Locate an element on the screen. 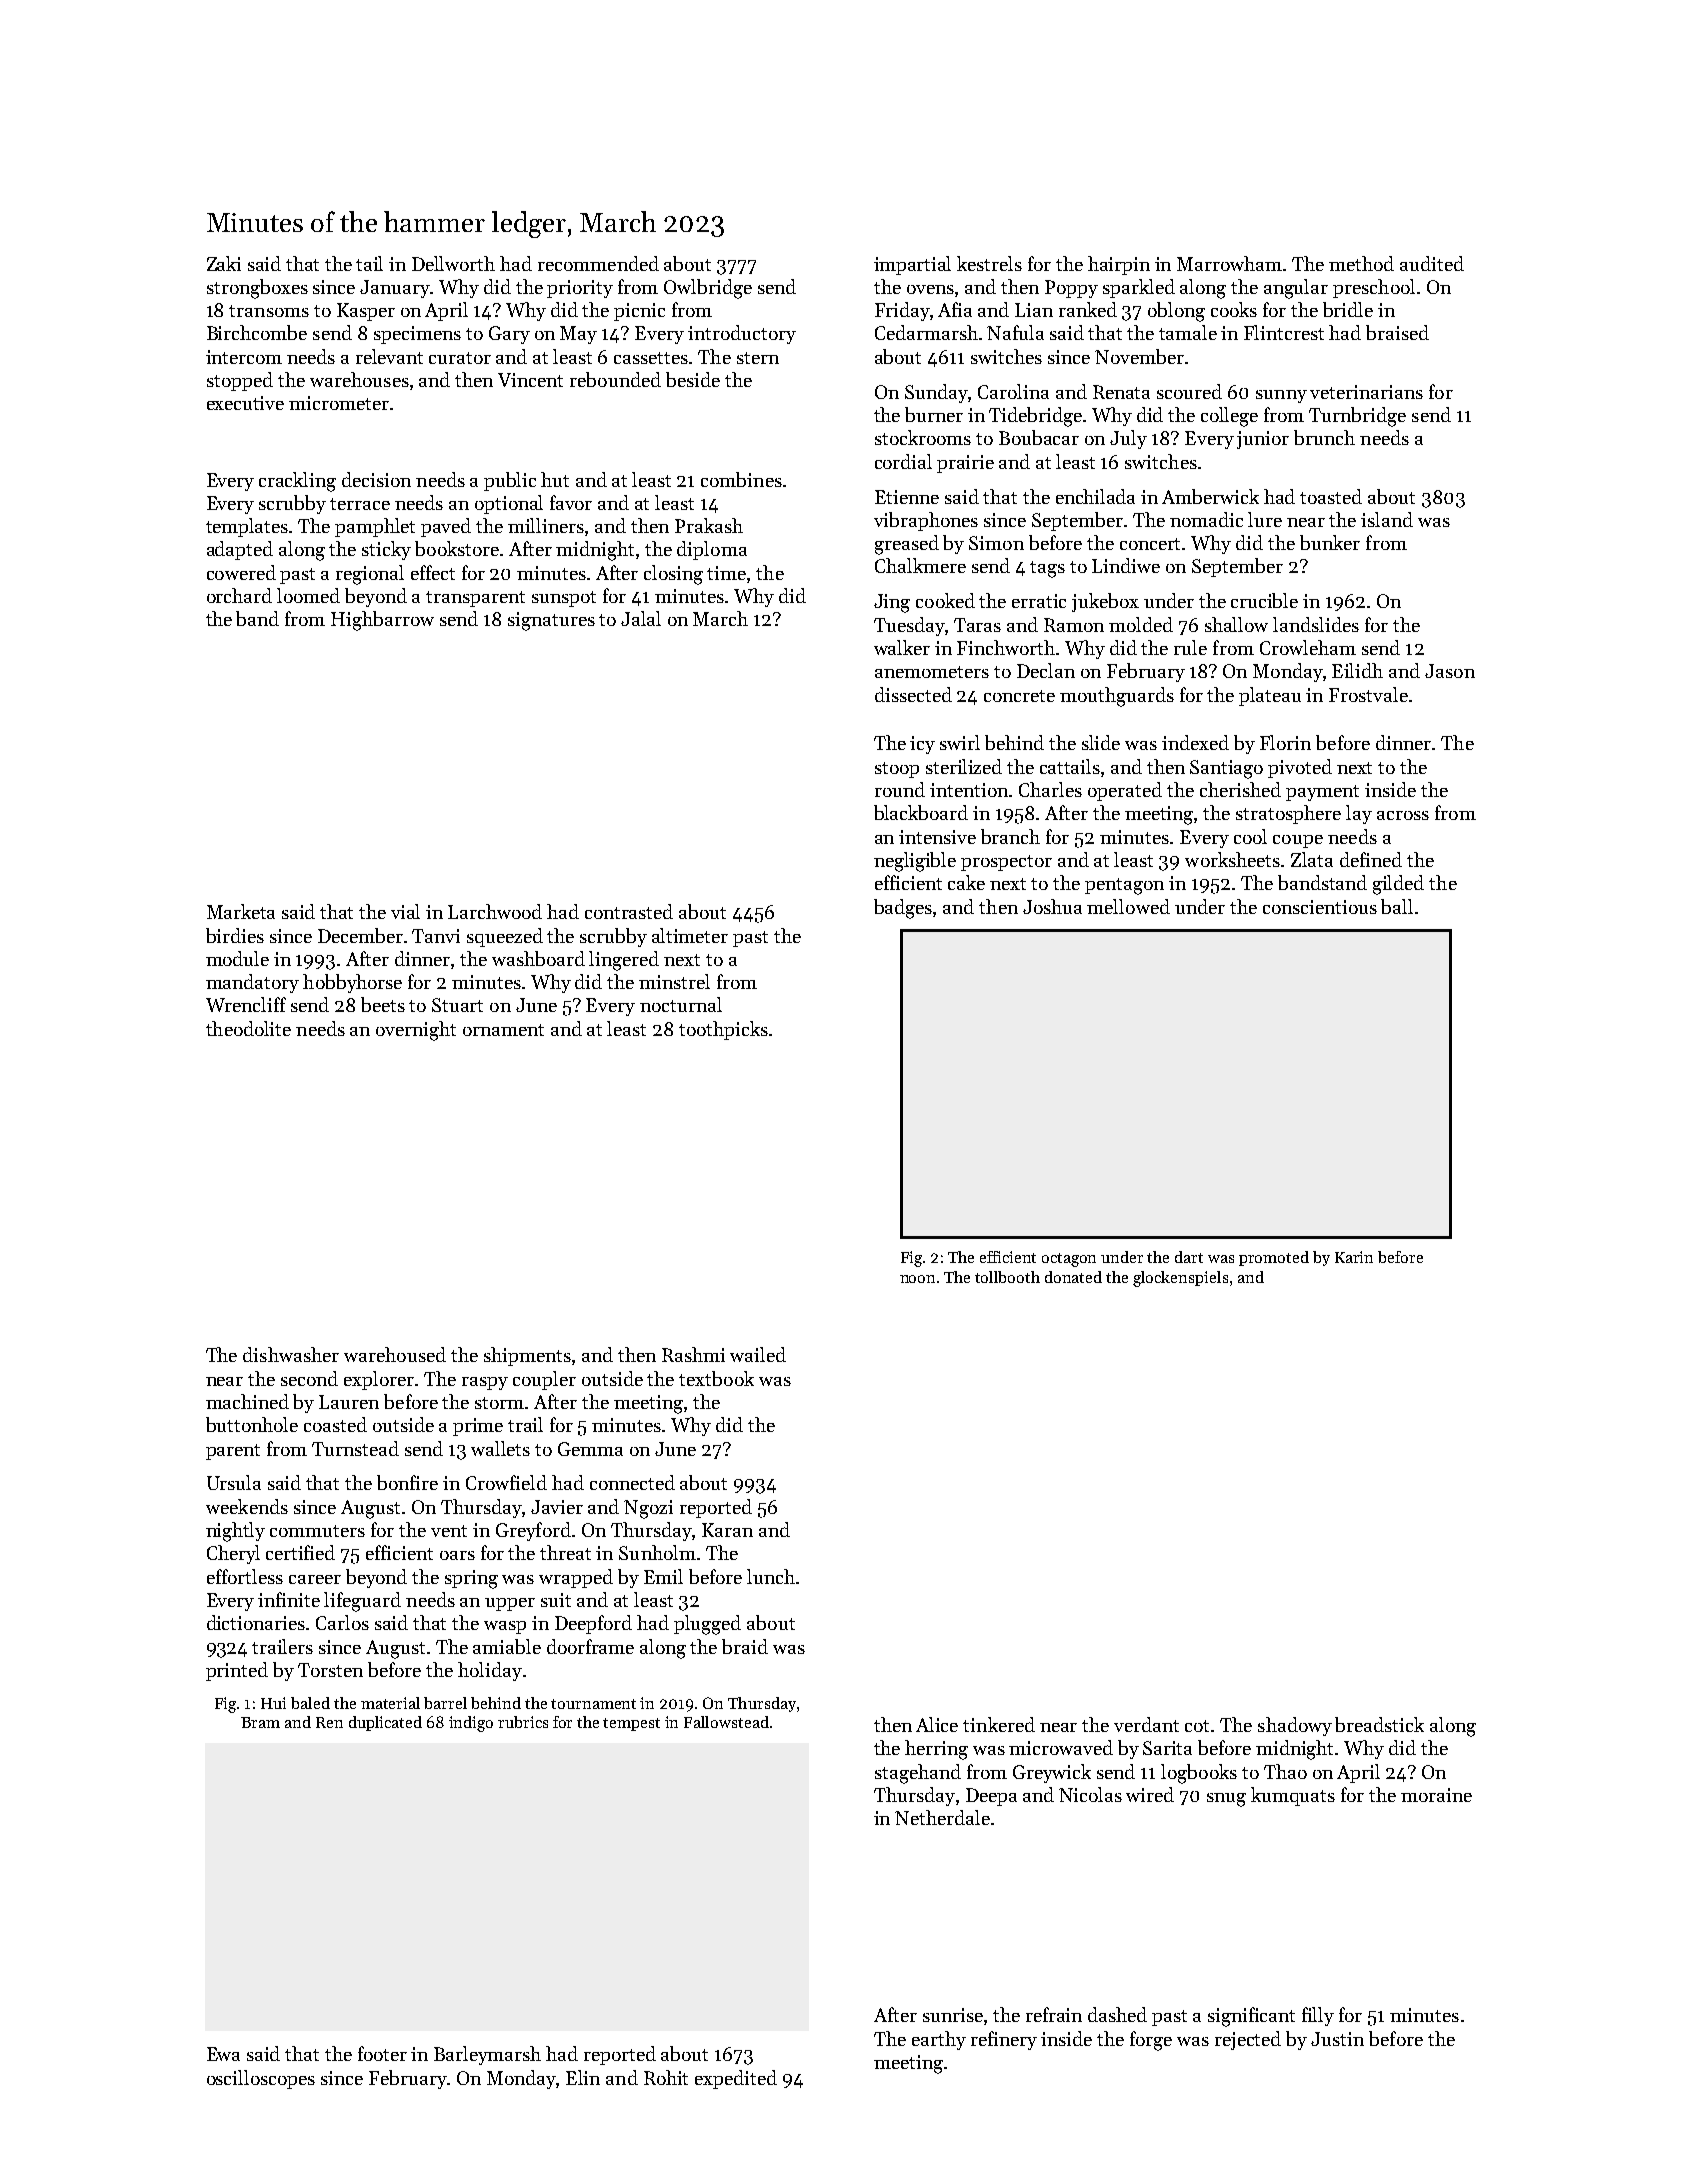 Image resolution: width=1683 pixels, height=2178 pixels. Karin is located at coordinates (1354, 1257).
